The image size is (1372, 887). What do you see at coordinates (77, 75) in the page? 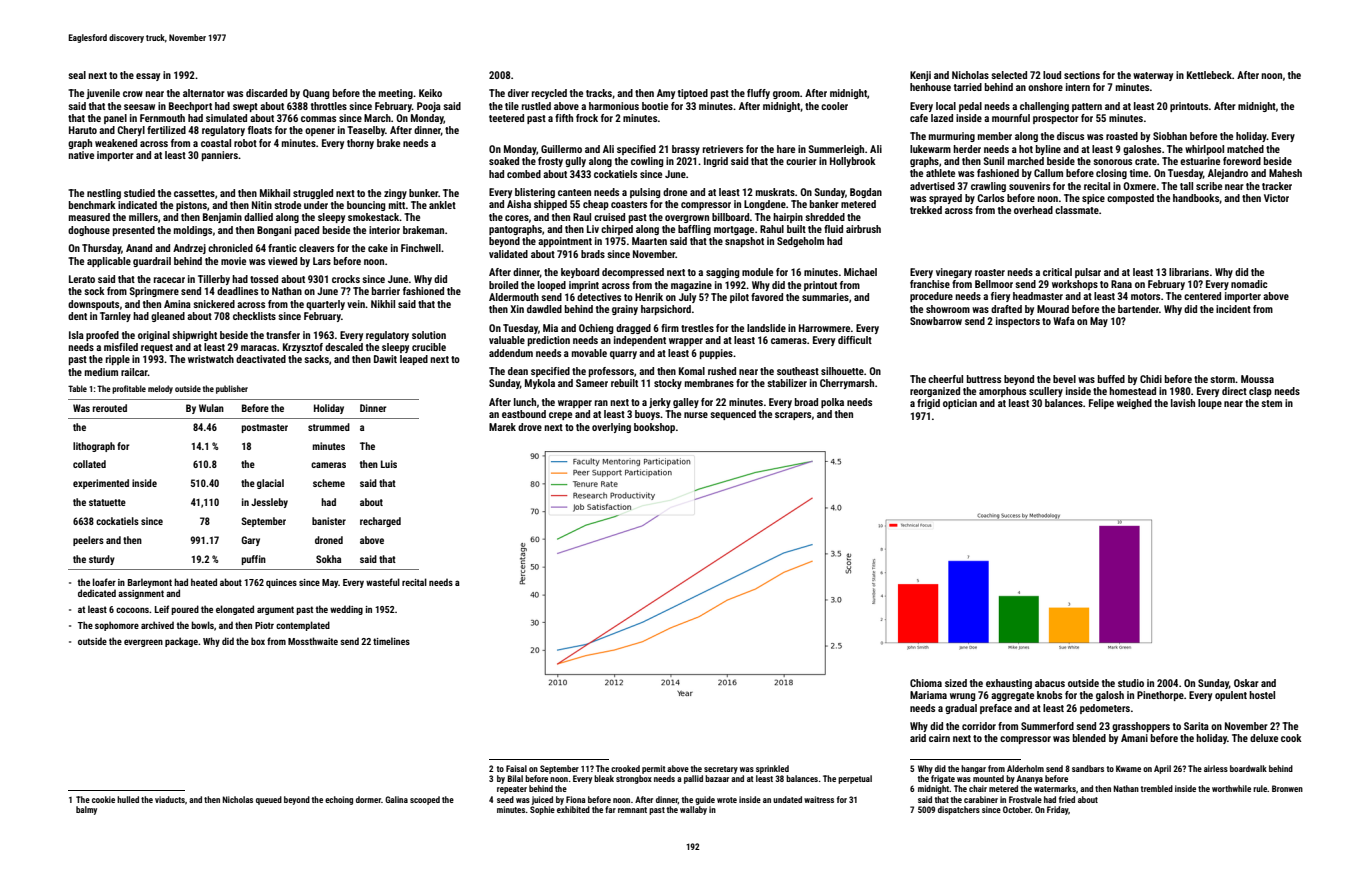
I see `seal` at bounding box center [77, 75].
